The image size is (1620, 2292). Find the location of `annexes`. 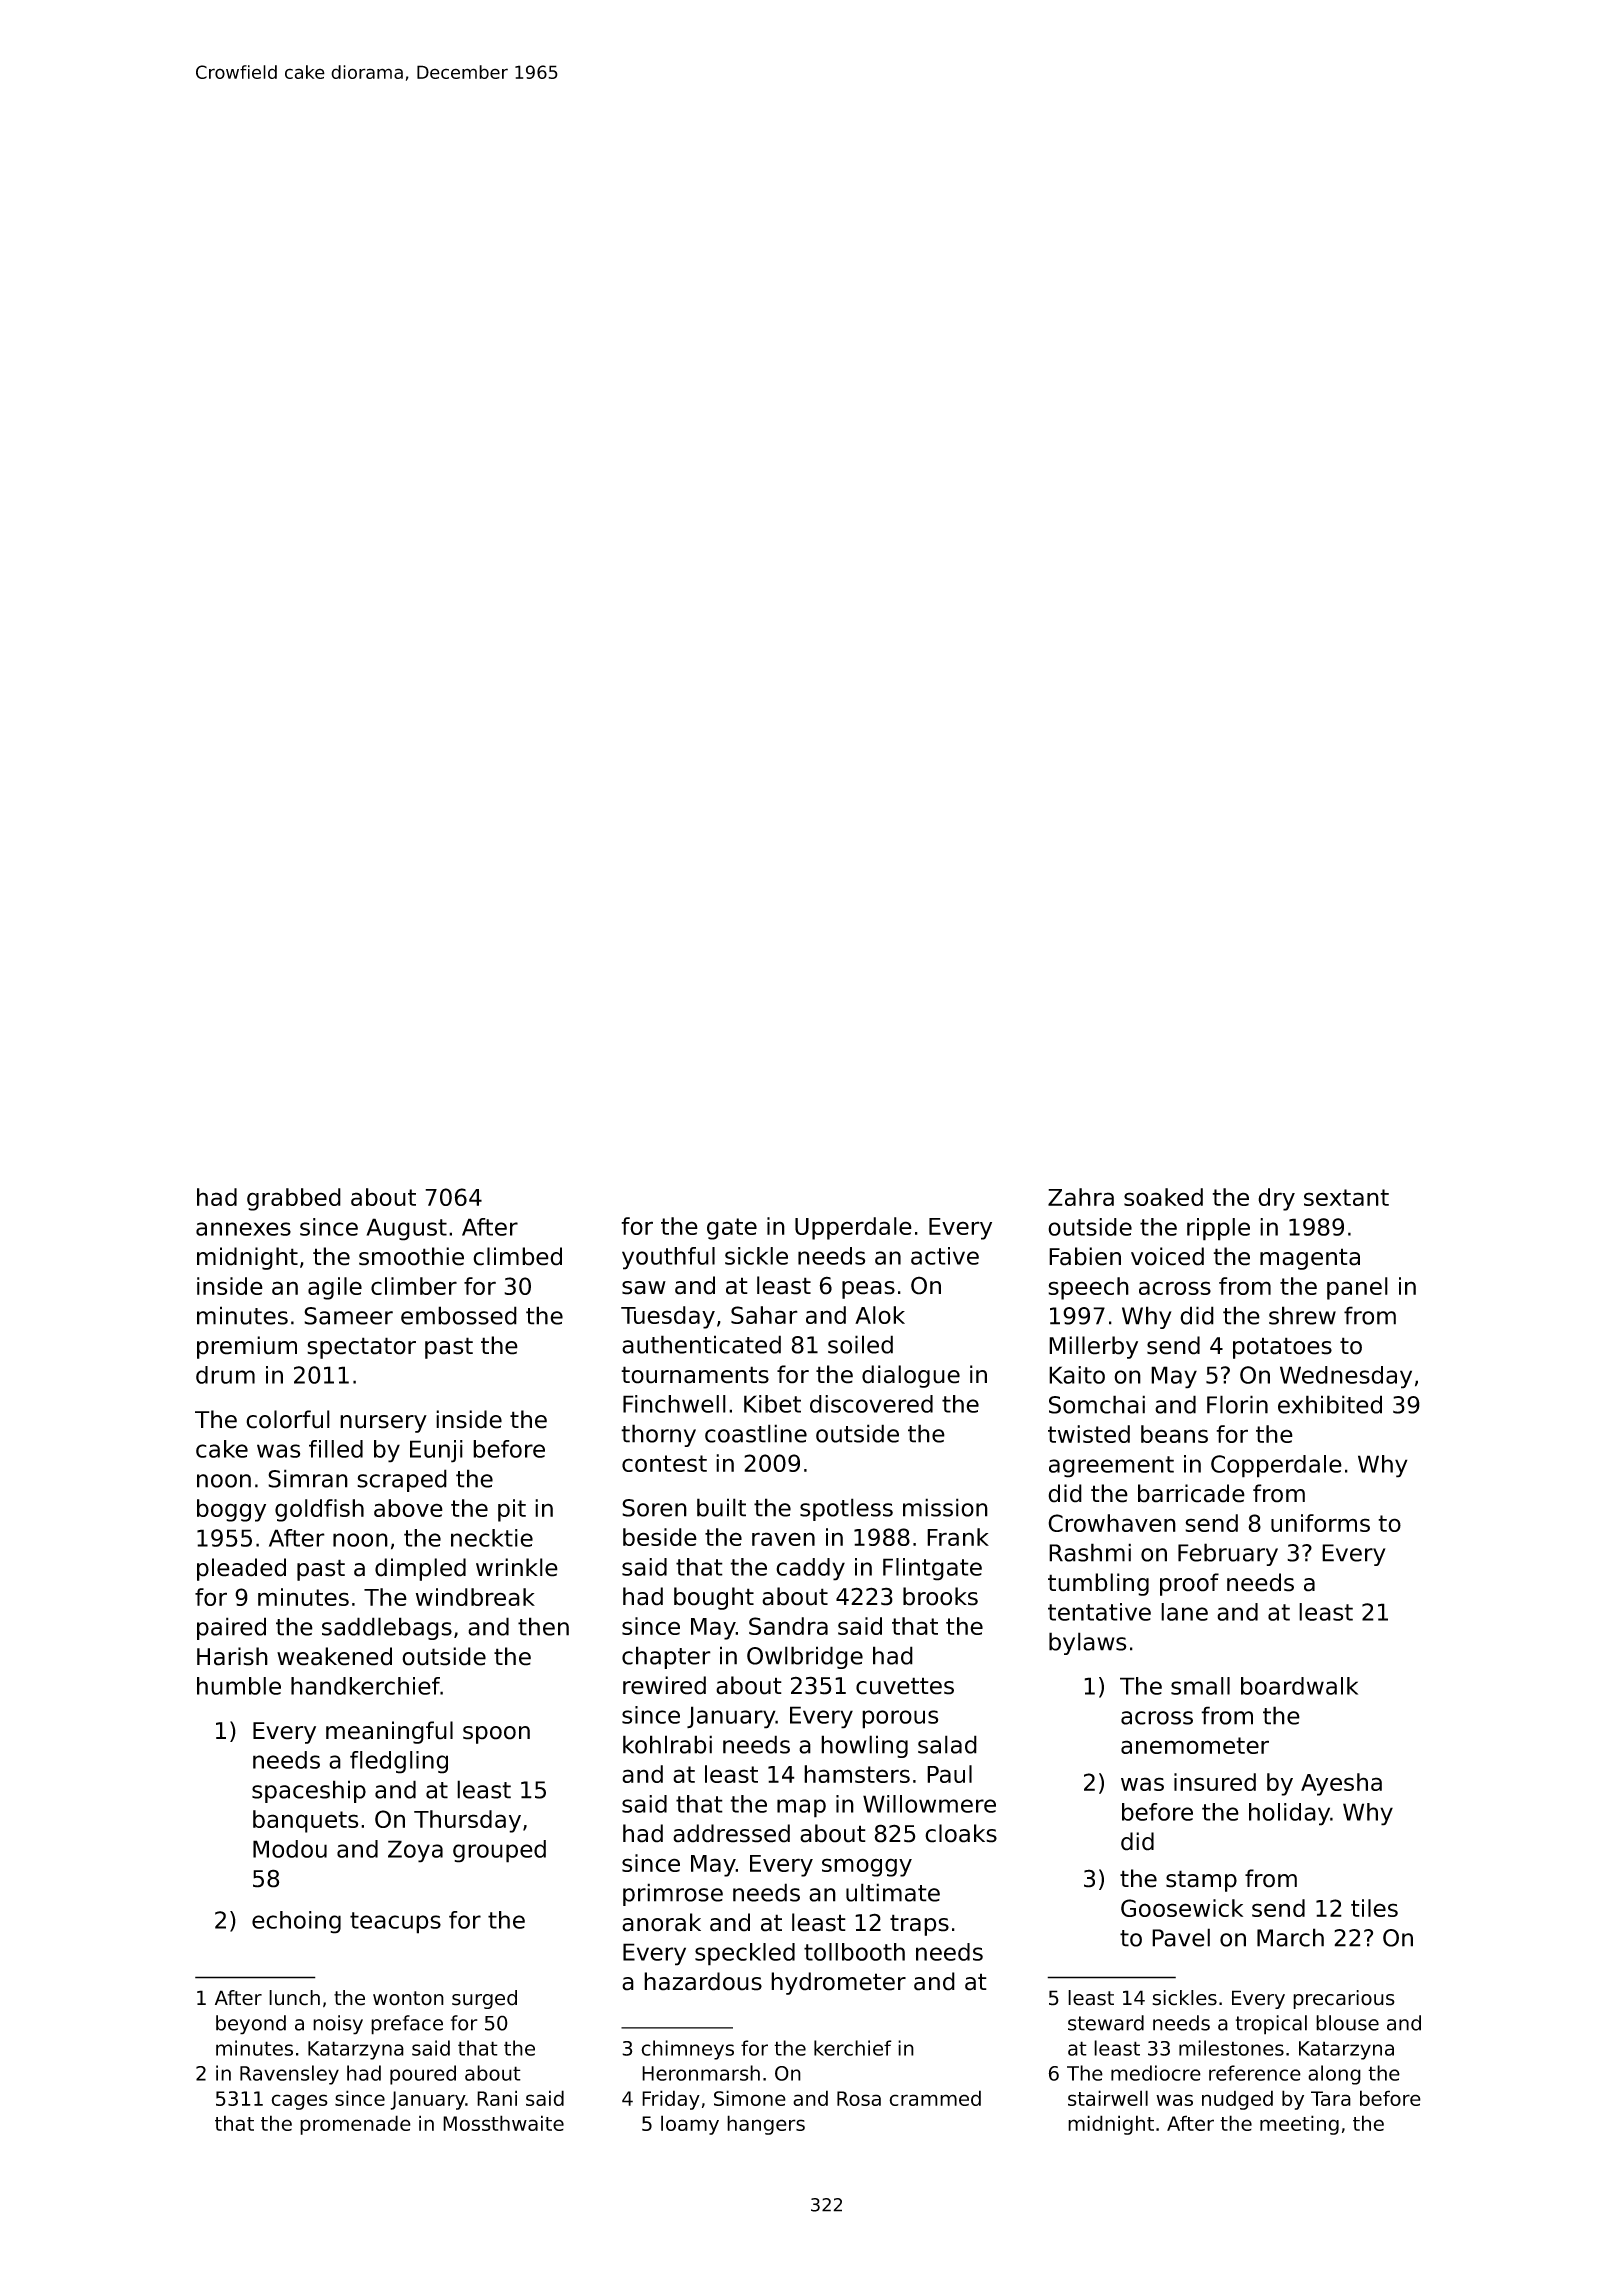

annexes is located at coordinates (243, 1229).
